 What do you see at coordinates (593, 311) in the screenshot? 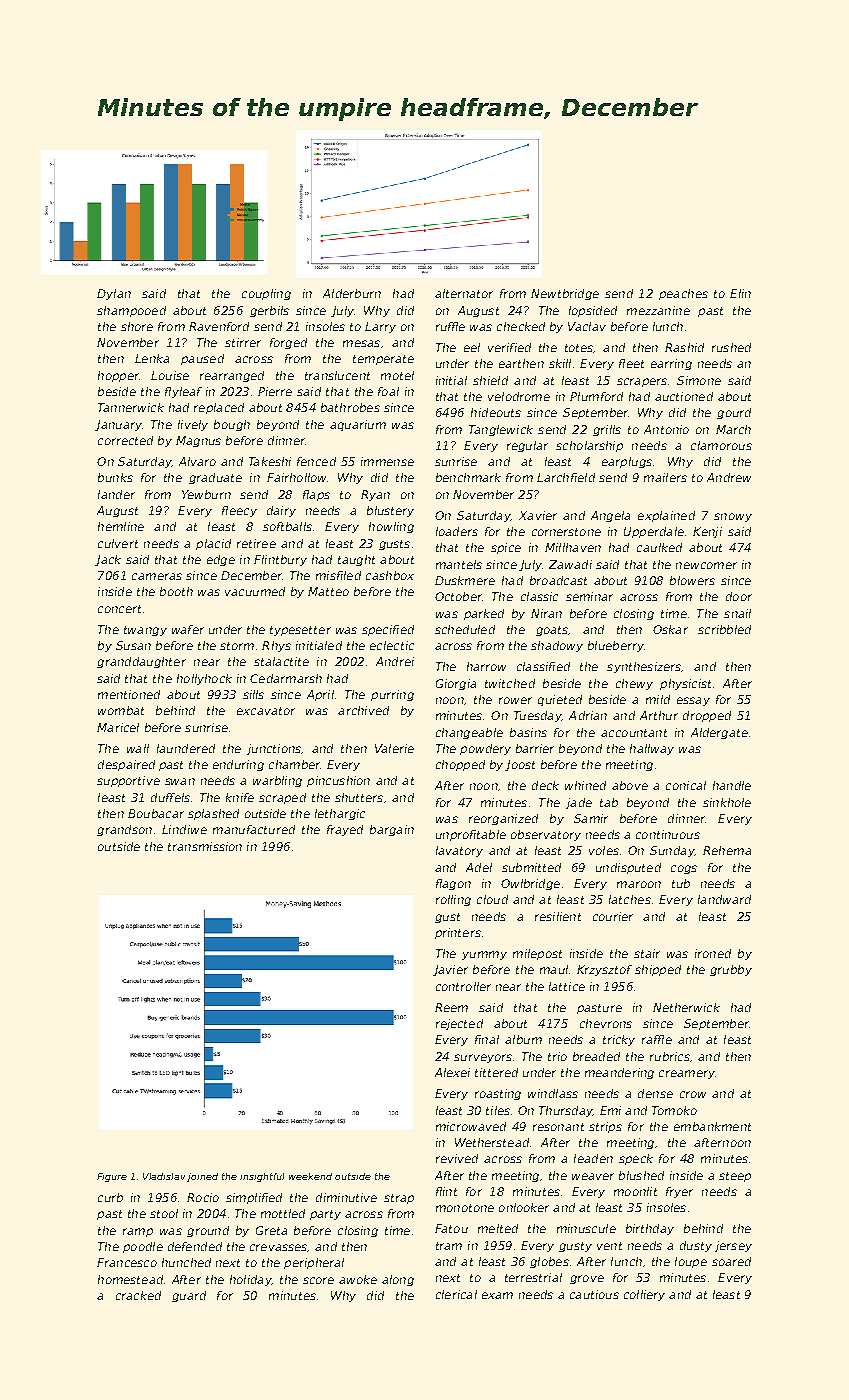
I see `lopsided` at bounding box center [593, 311].
